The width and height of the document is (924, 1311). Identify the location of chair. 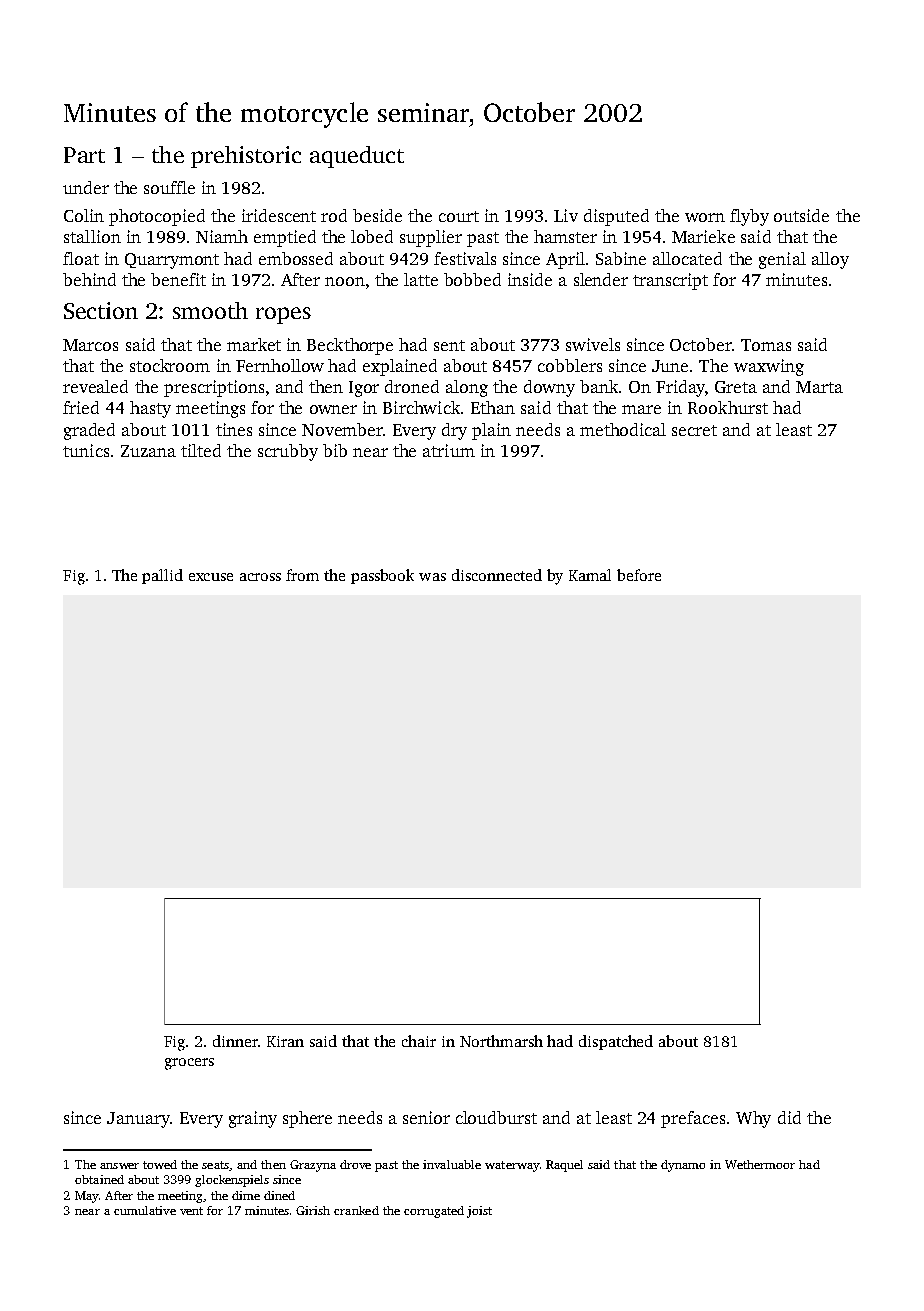
(419, 1041).
